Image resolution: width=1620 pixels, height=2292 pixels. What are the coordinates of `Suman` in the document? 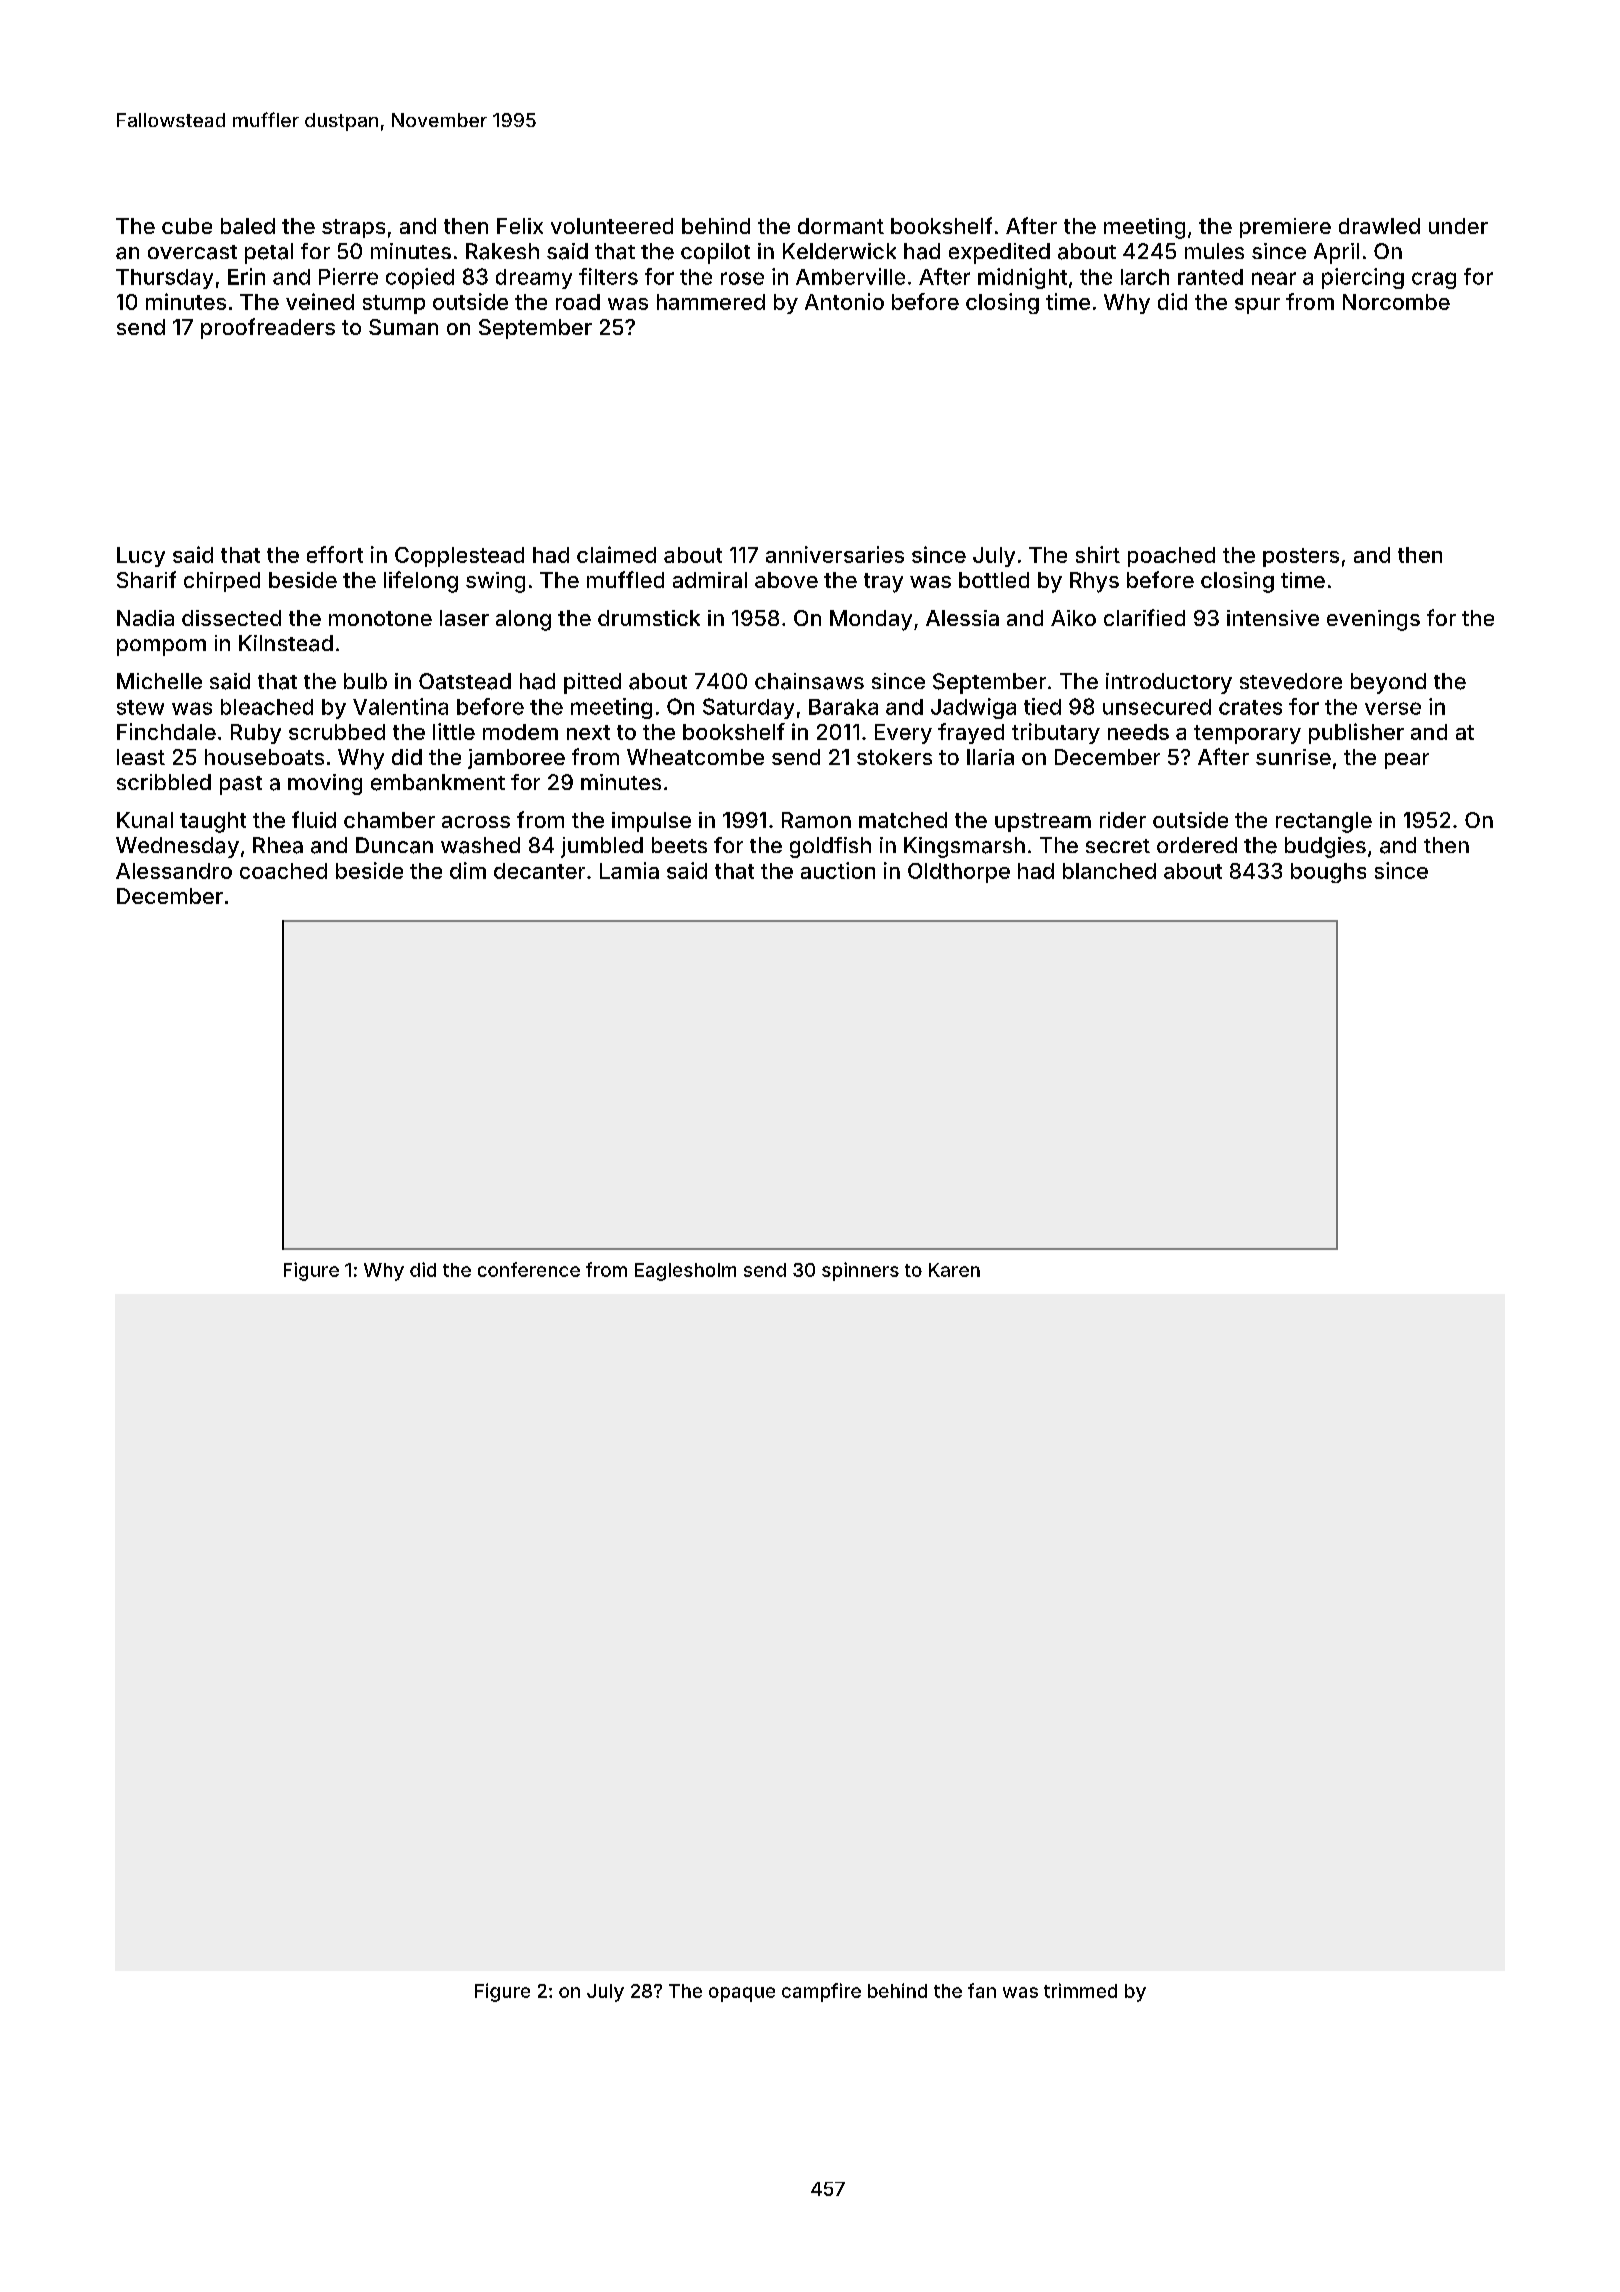 It's located at (403, 327).
